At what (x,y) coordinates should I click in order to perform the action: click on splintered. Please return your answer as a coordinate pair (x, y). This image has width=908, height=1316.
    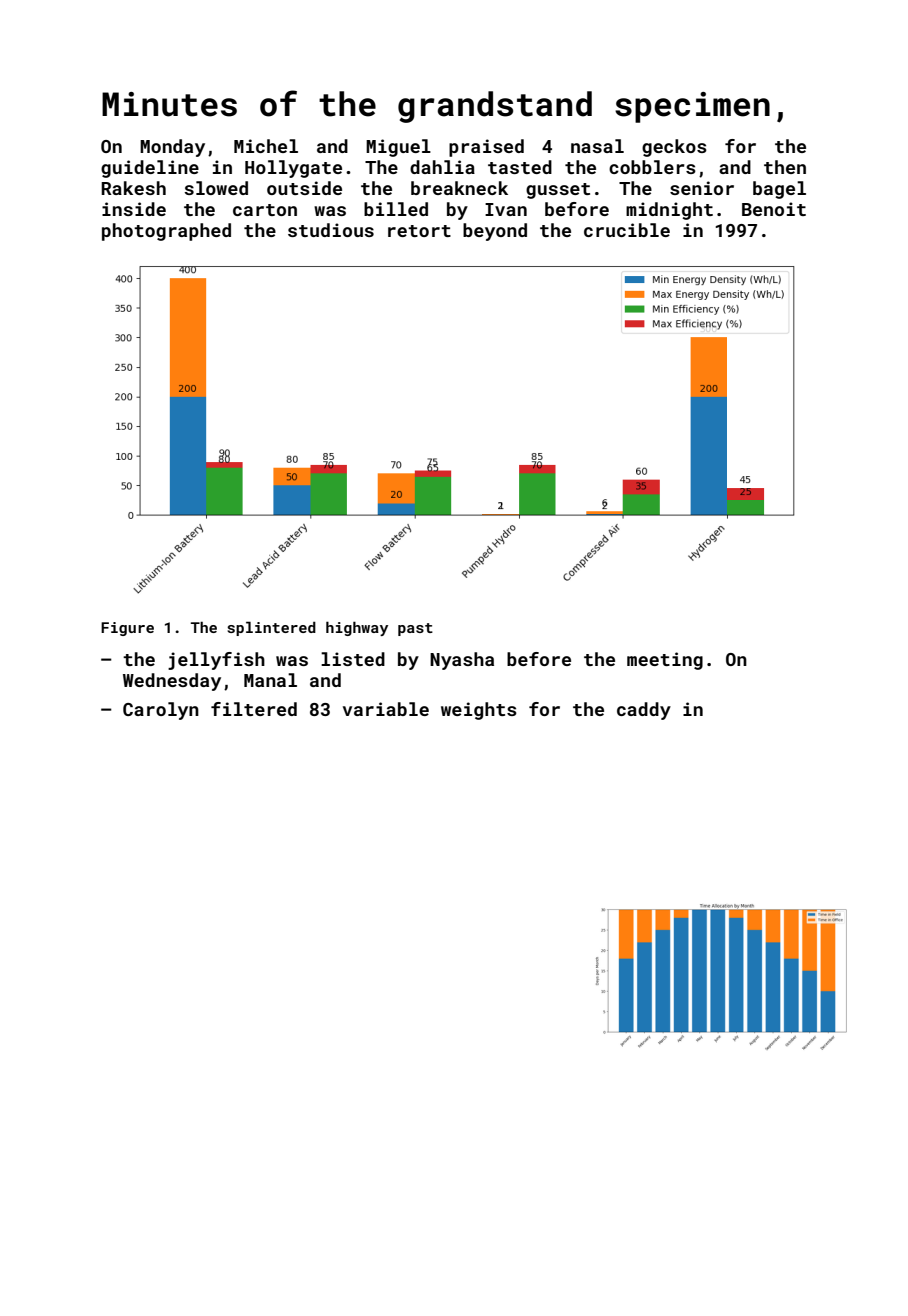
    Looking at the image, I should click on (271, 628).
